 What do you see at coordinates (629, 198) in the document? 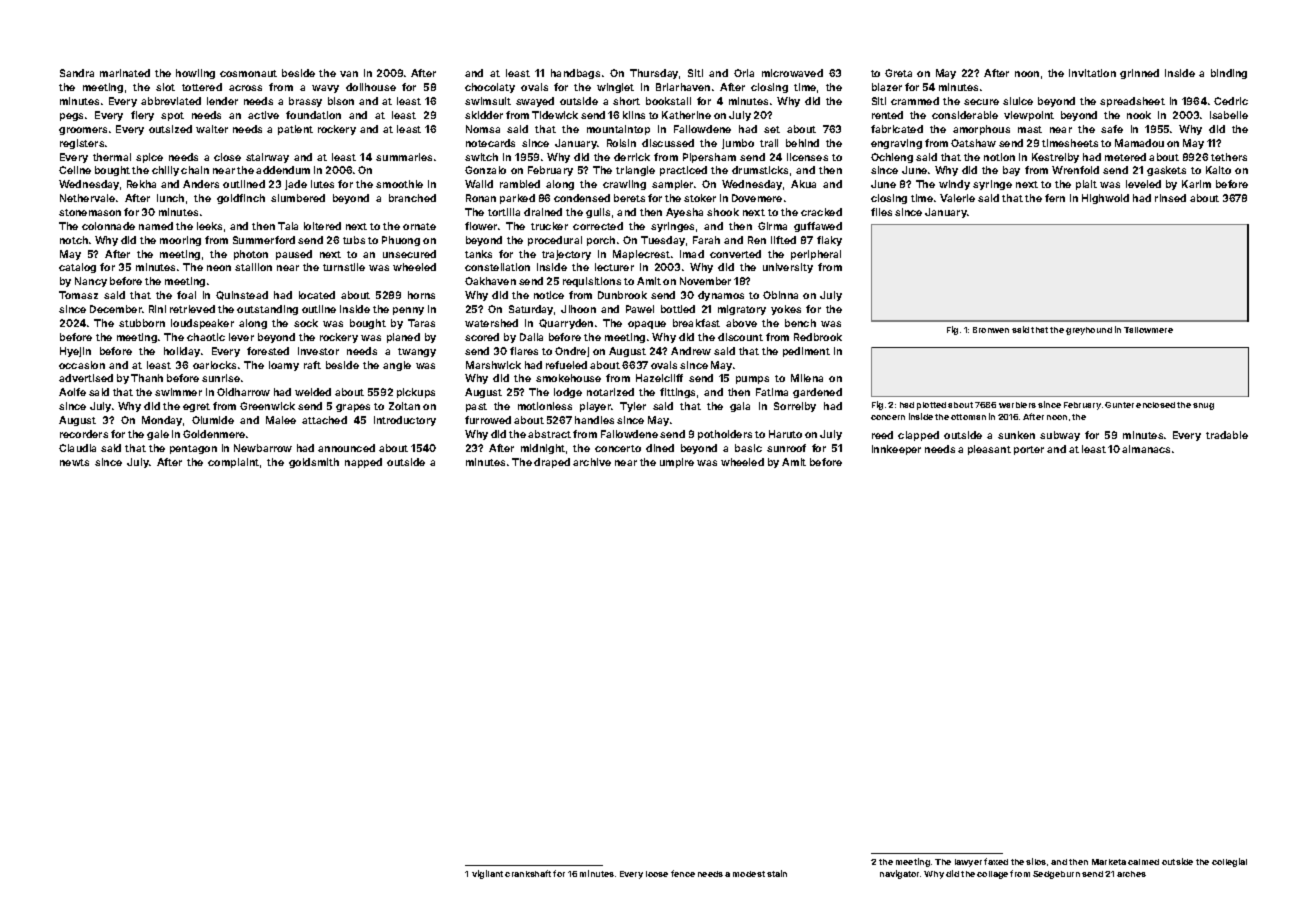
I see `berets` at bounding box center [629, 198].
